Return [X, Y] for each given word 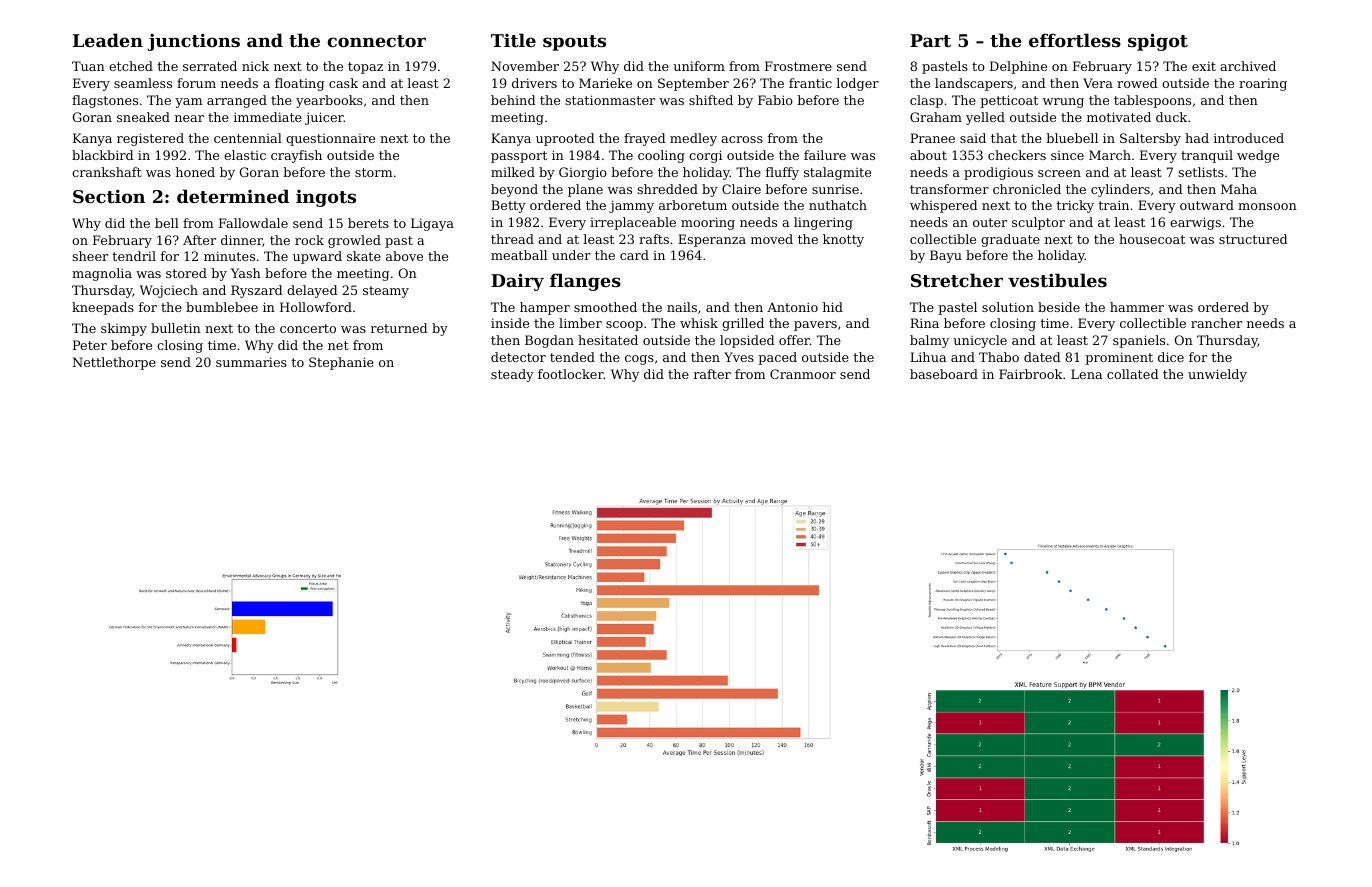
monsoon [1267, 206]
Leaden [108, 40]
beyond [514, 190]
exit [1204, 66]
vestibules [1057, 280]
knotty [843, 240]
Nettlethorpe [114, 363]
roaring [1263, 84]
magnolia [102, 274]
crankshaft [107, 172]
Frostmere [798, 66]
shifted [711, 100]
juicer [324, 118]
